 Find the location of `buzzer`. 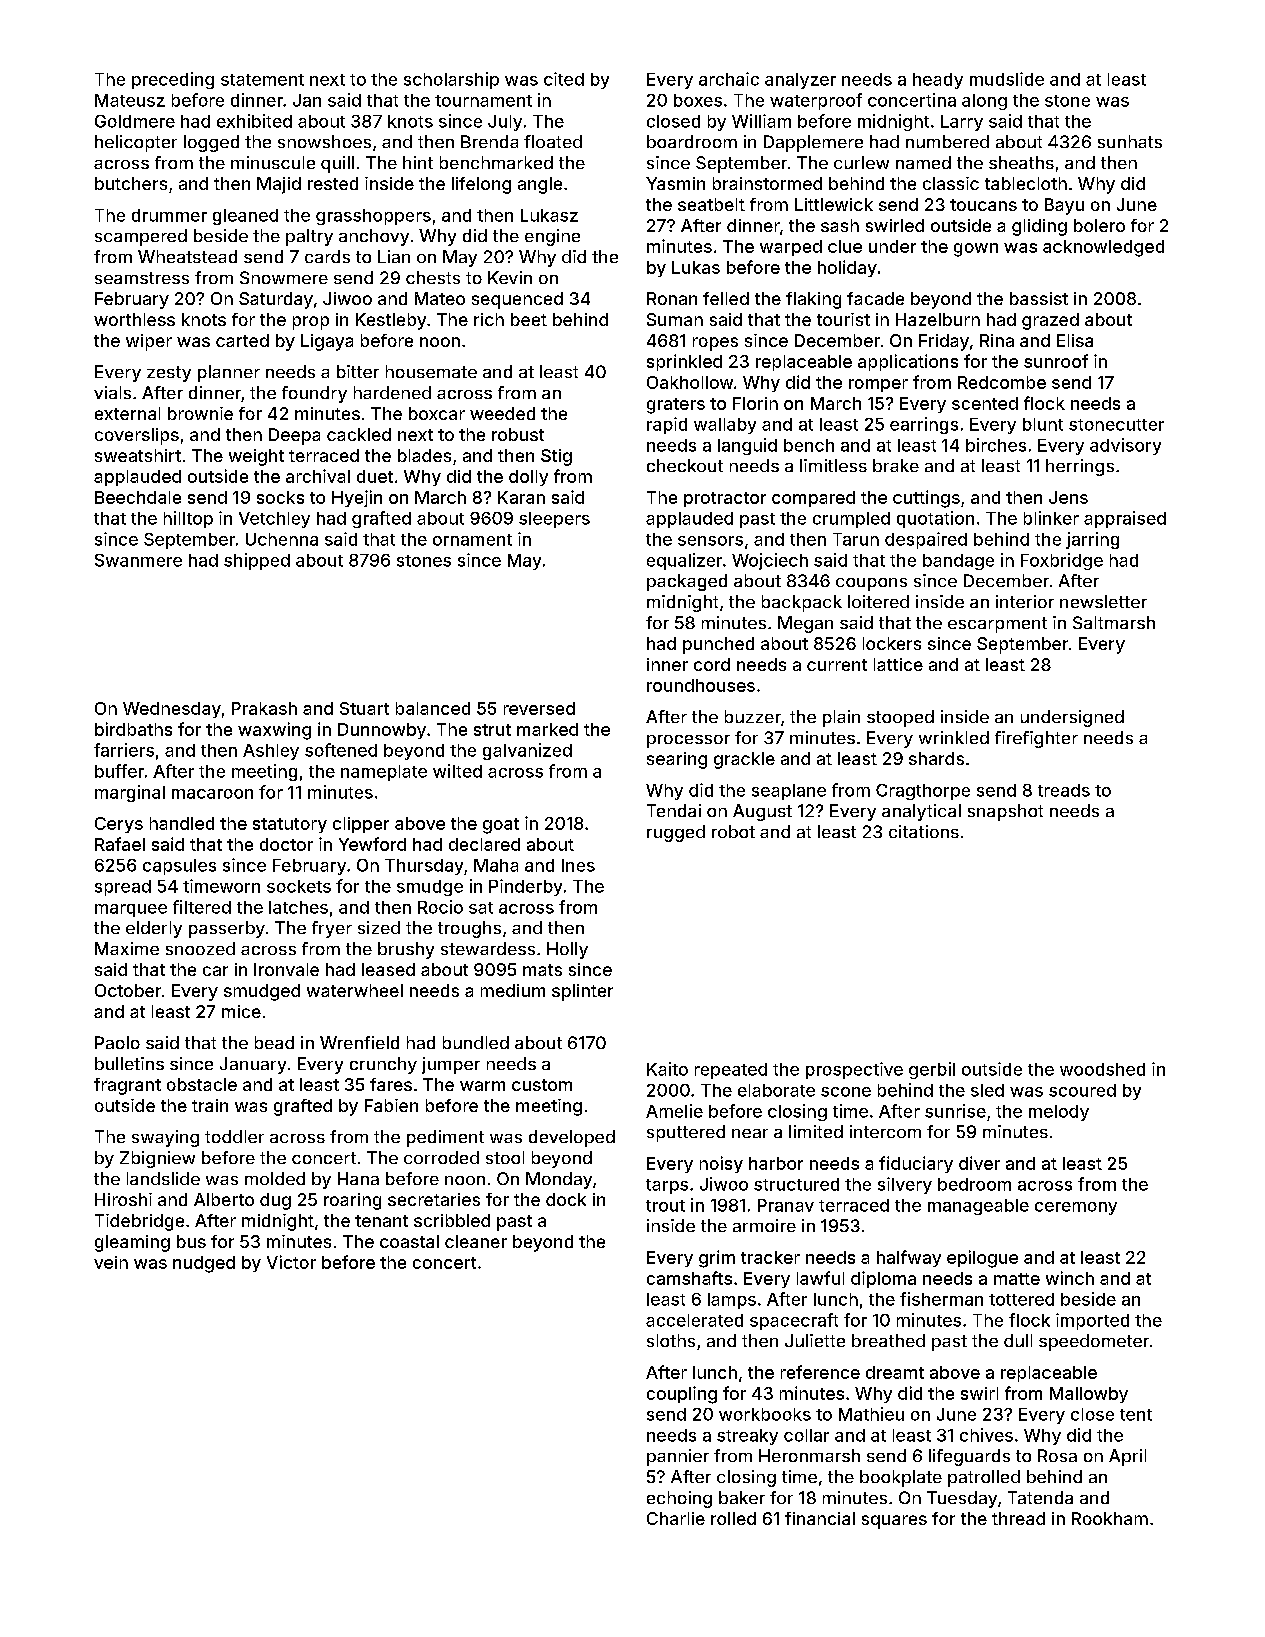

buzzer is located at coordinates (753, 716).
